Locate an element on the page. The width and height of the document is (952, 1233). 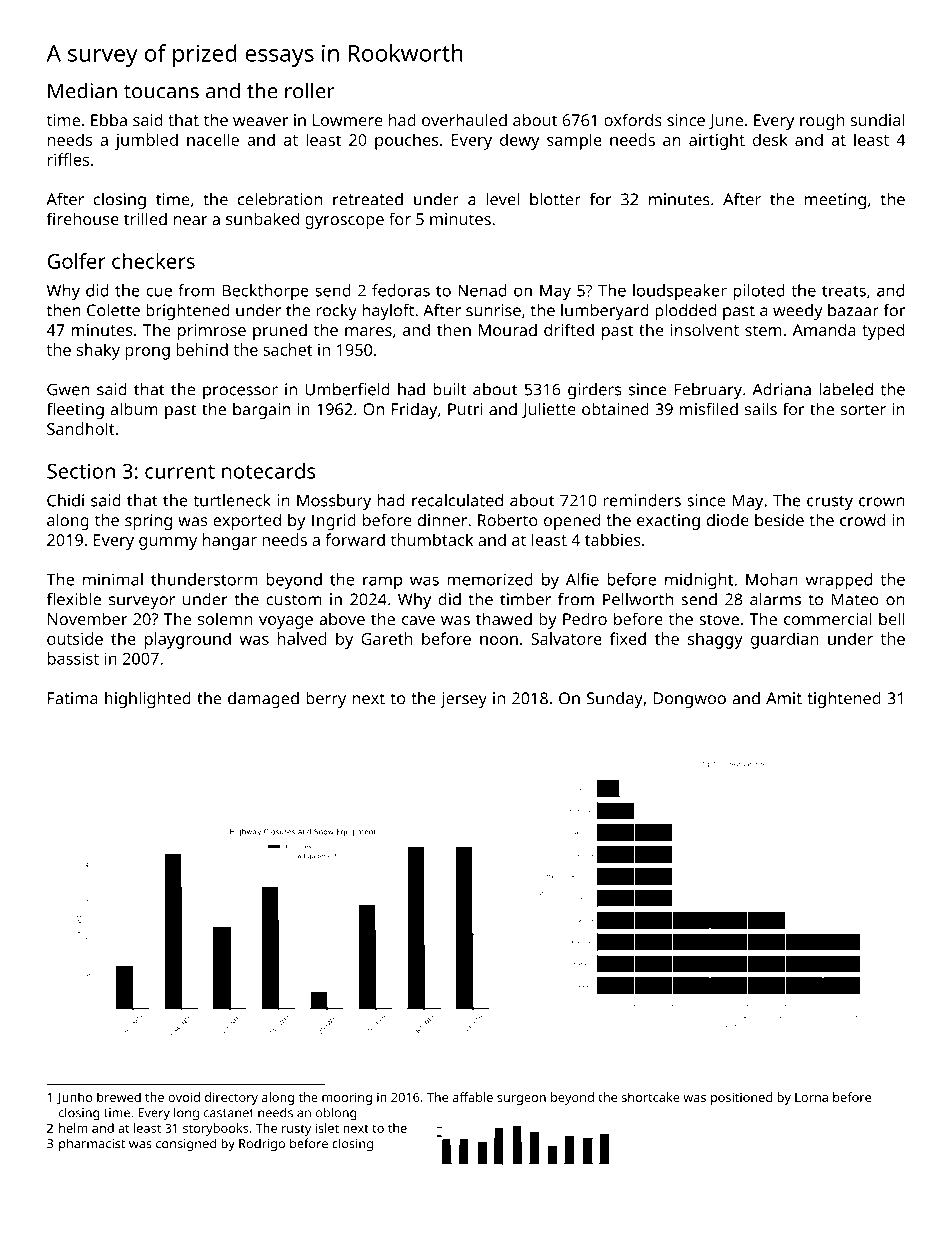
toucans is located at coordinates (161, 92).
